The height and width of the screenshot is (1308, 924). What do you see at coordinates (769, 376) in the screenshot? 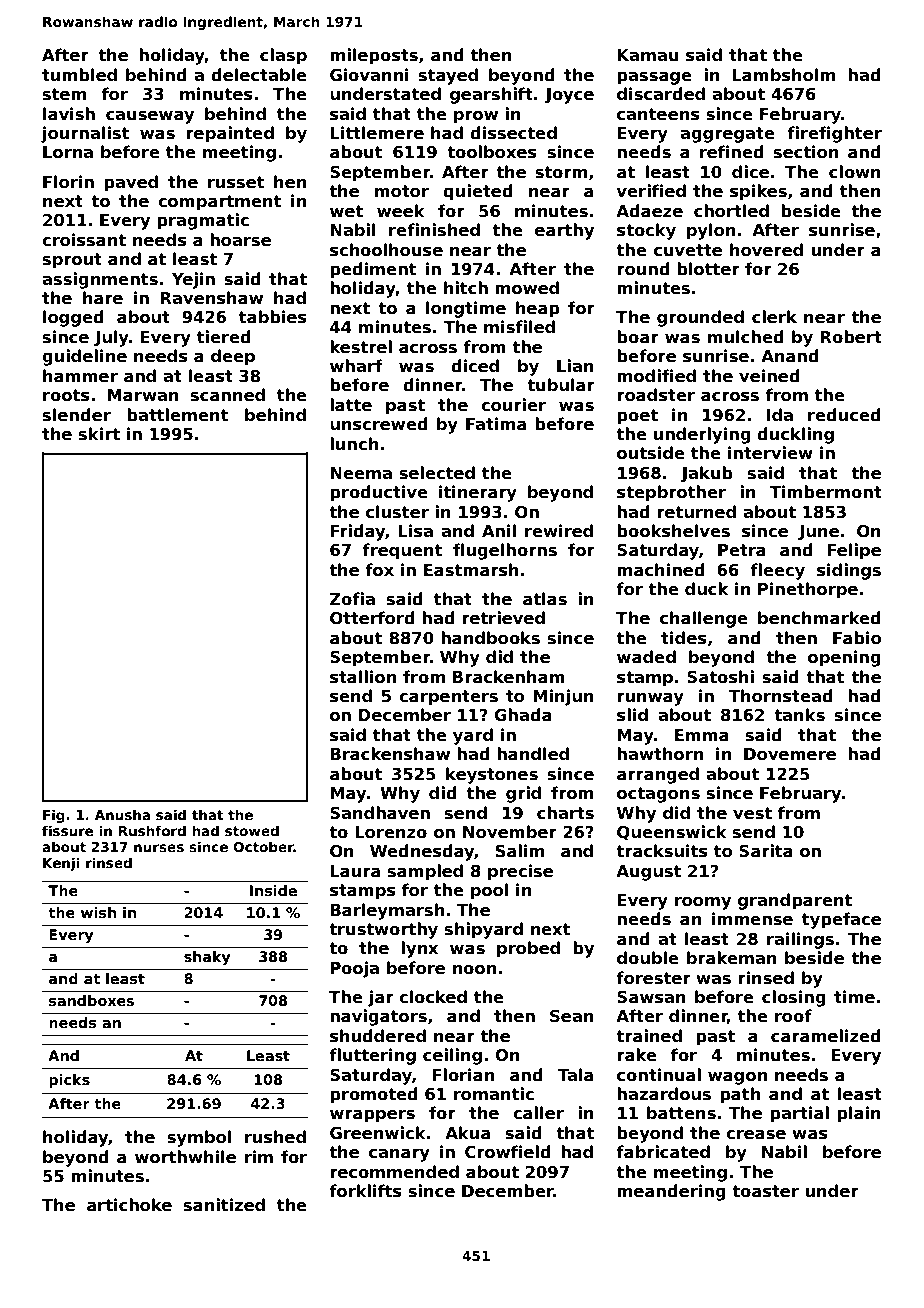
I see `veined` at bounding box center [769, 376].
